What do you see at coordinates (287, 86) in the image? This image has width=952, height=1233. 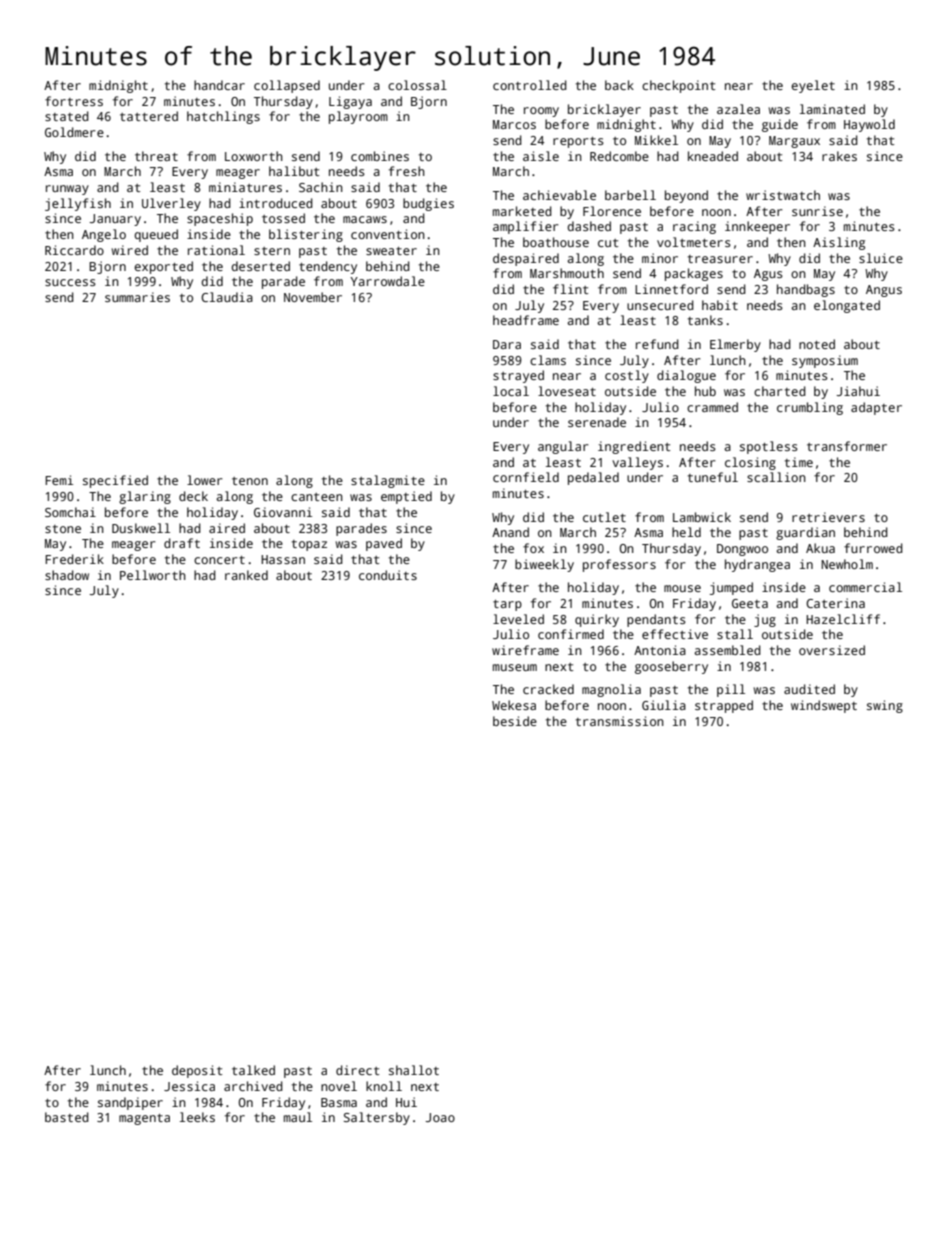 I see `collapsed` at bounding box center [287, 86].
